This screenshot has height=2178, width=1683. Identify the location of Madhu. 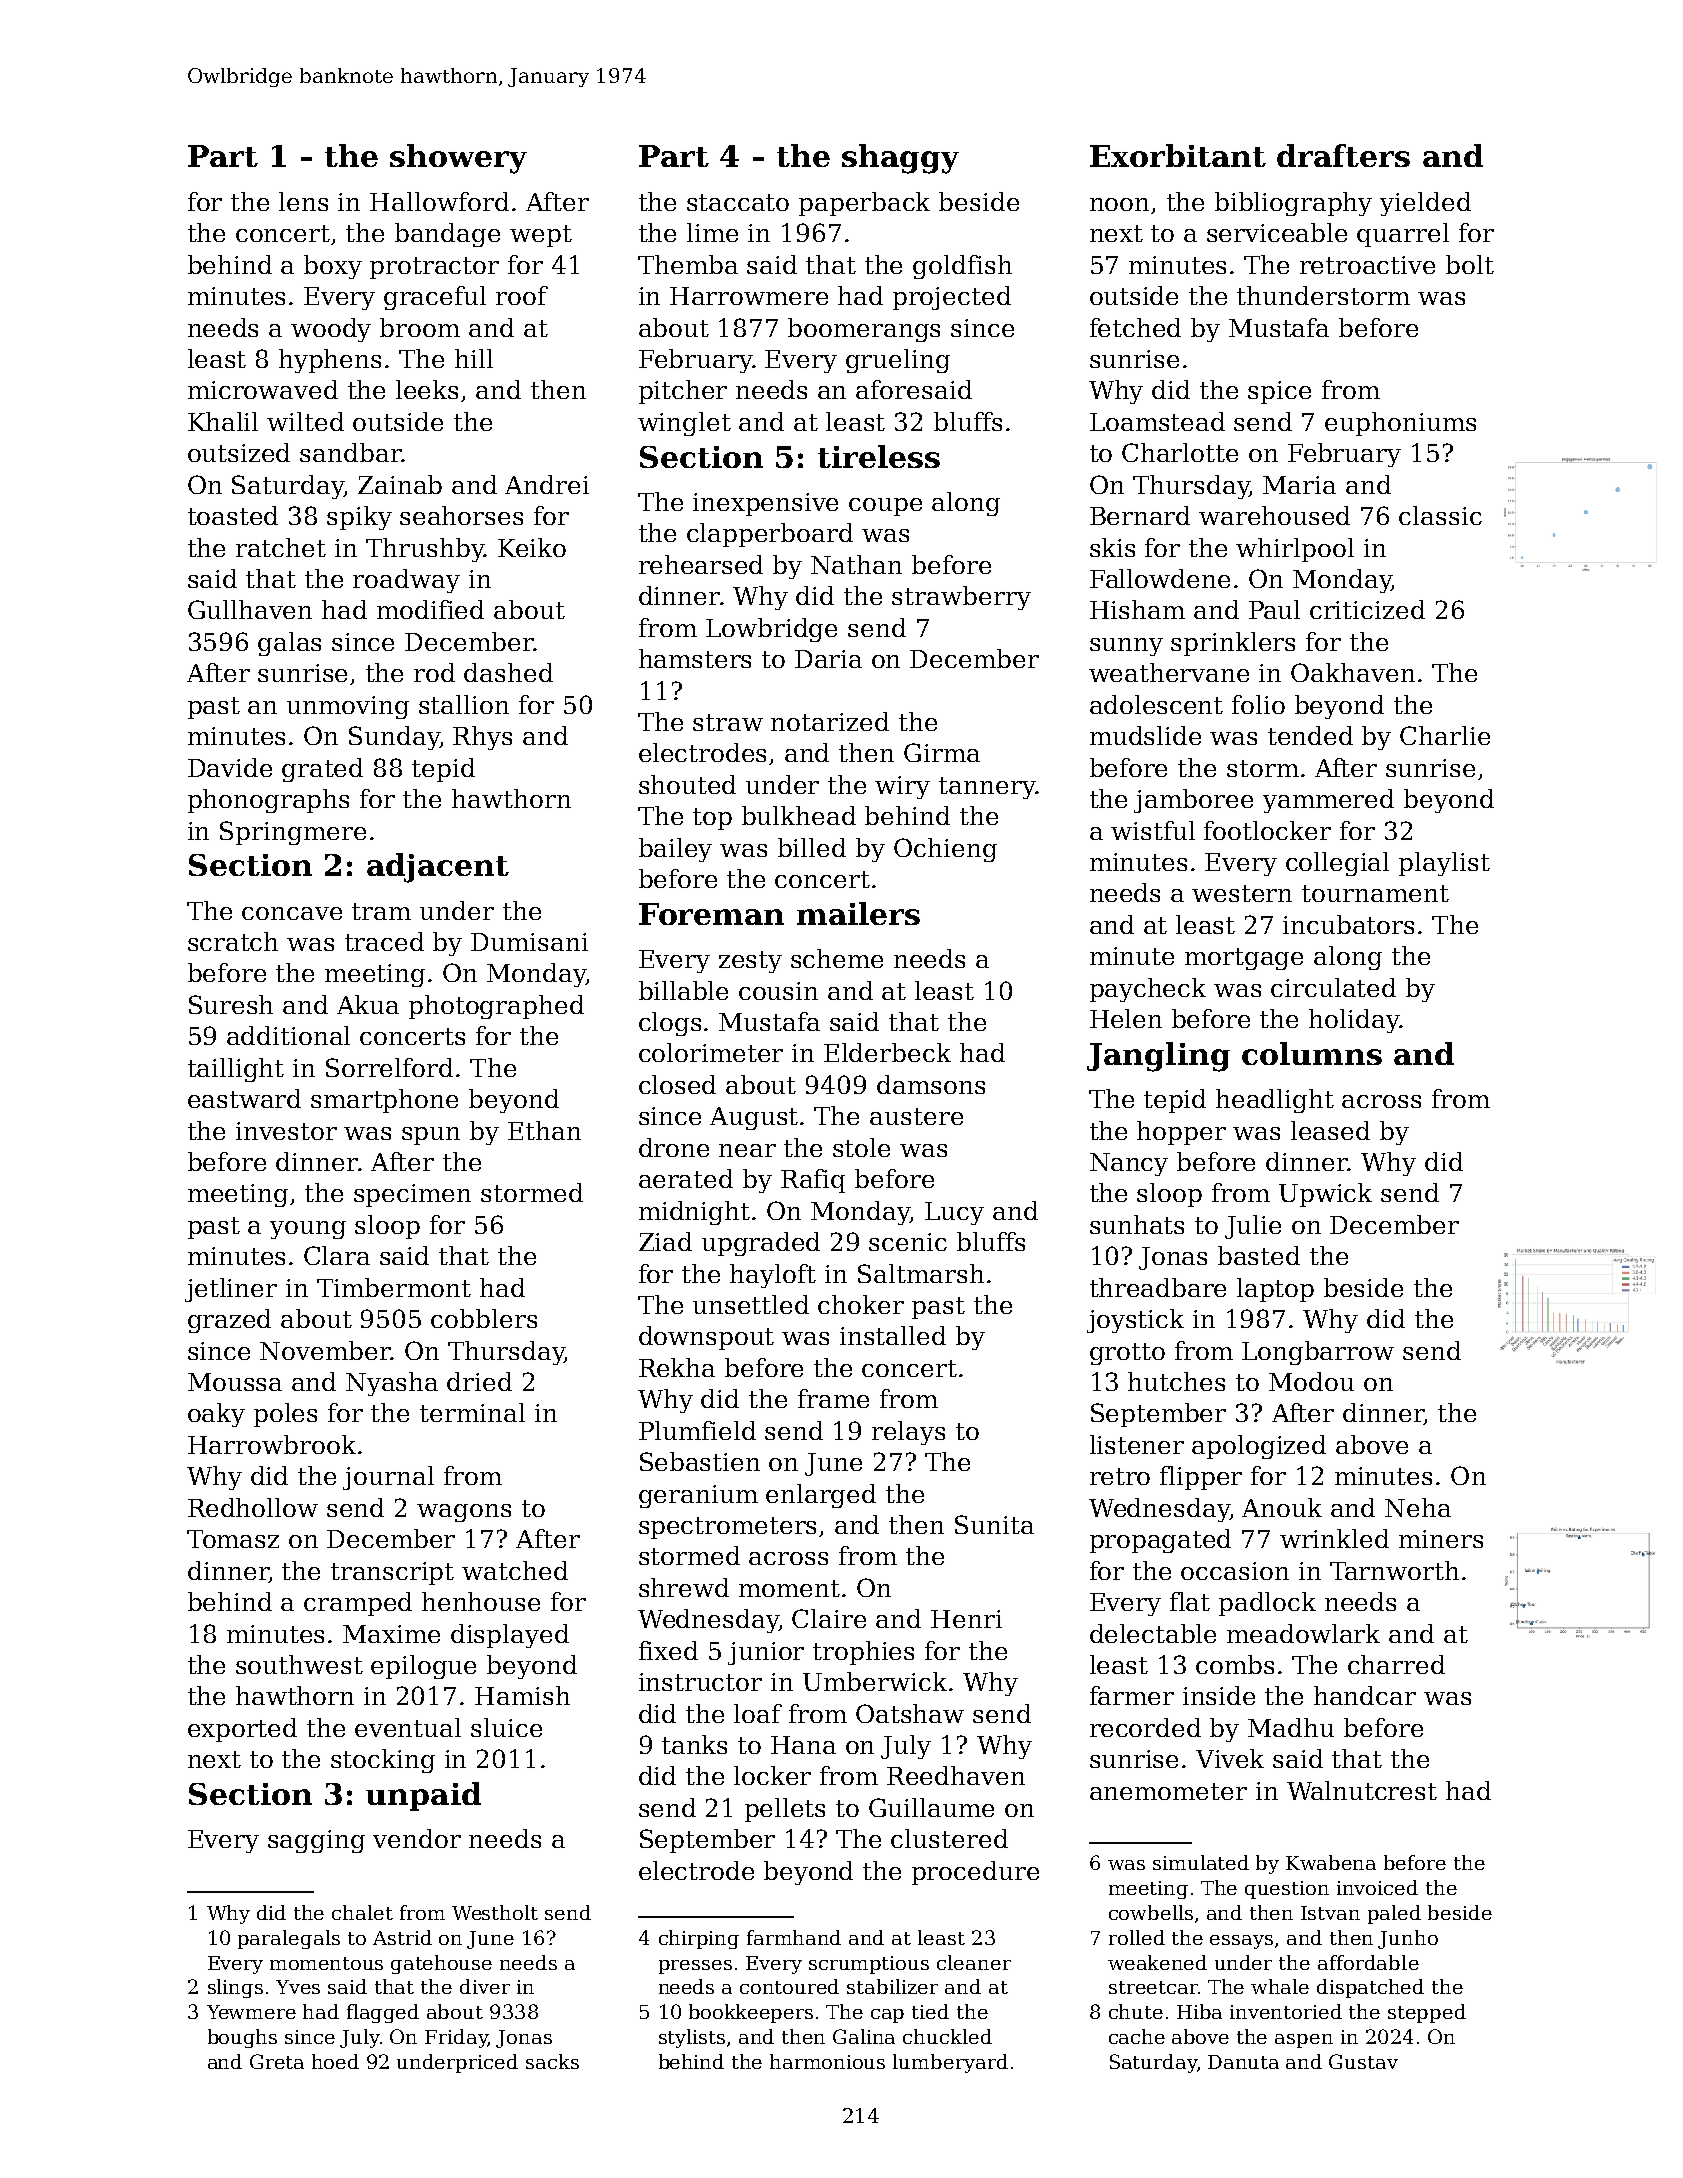
(1291, 1727).
